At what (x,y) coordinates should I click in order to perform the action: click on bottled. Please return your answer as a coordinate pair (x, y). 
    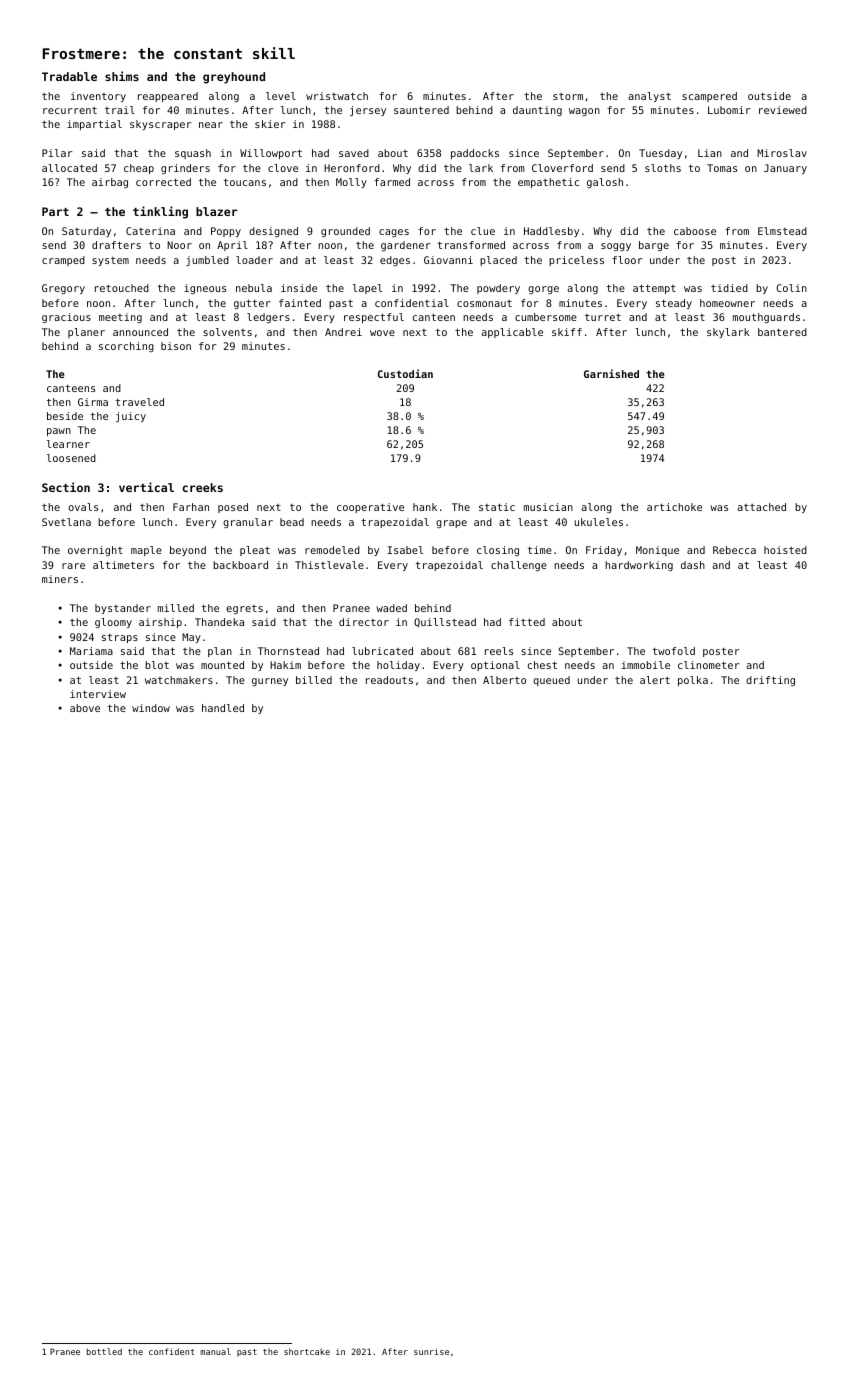
    Looking at the image, I should click on (104, 1351).
